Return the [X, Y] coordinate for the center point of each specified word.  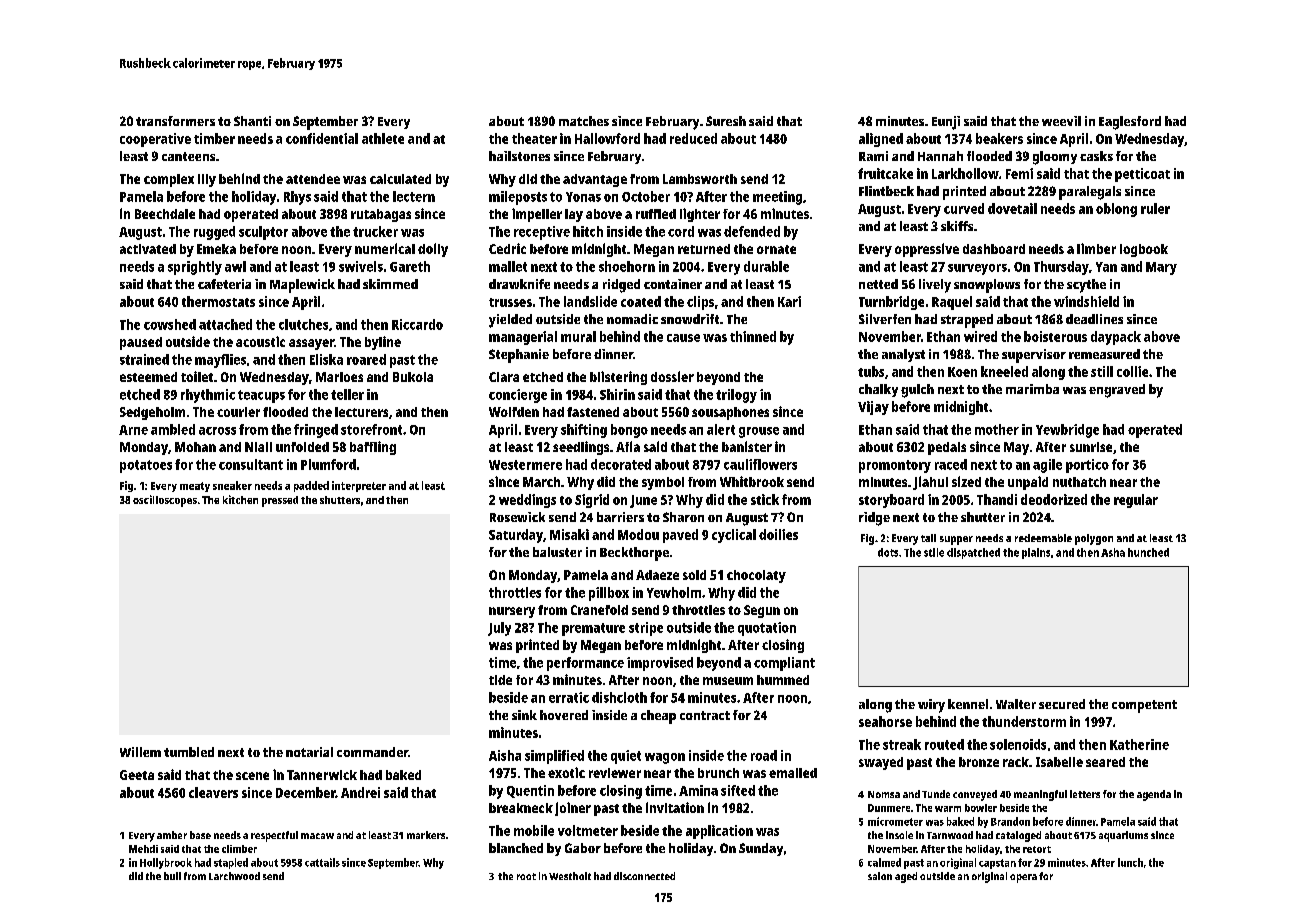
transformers [175, 121]
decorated [621, 464]
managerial [523, 338]
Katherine [1139, 744]
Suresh [726, 121]
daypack [1116, 338]
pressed [280, 501]
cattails [322, 862]
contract [705, 715]
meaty [195, 487]
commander [372, 752]
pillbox [609, 594]
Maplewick [302, 286]
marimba [1032, 389]
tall [928, 538]
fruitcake [885, 173]
